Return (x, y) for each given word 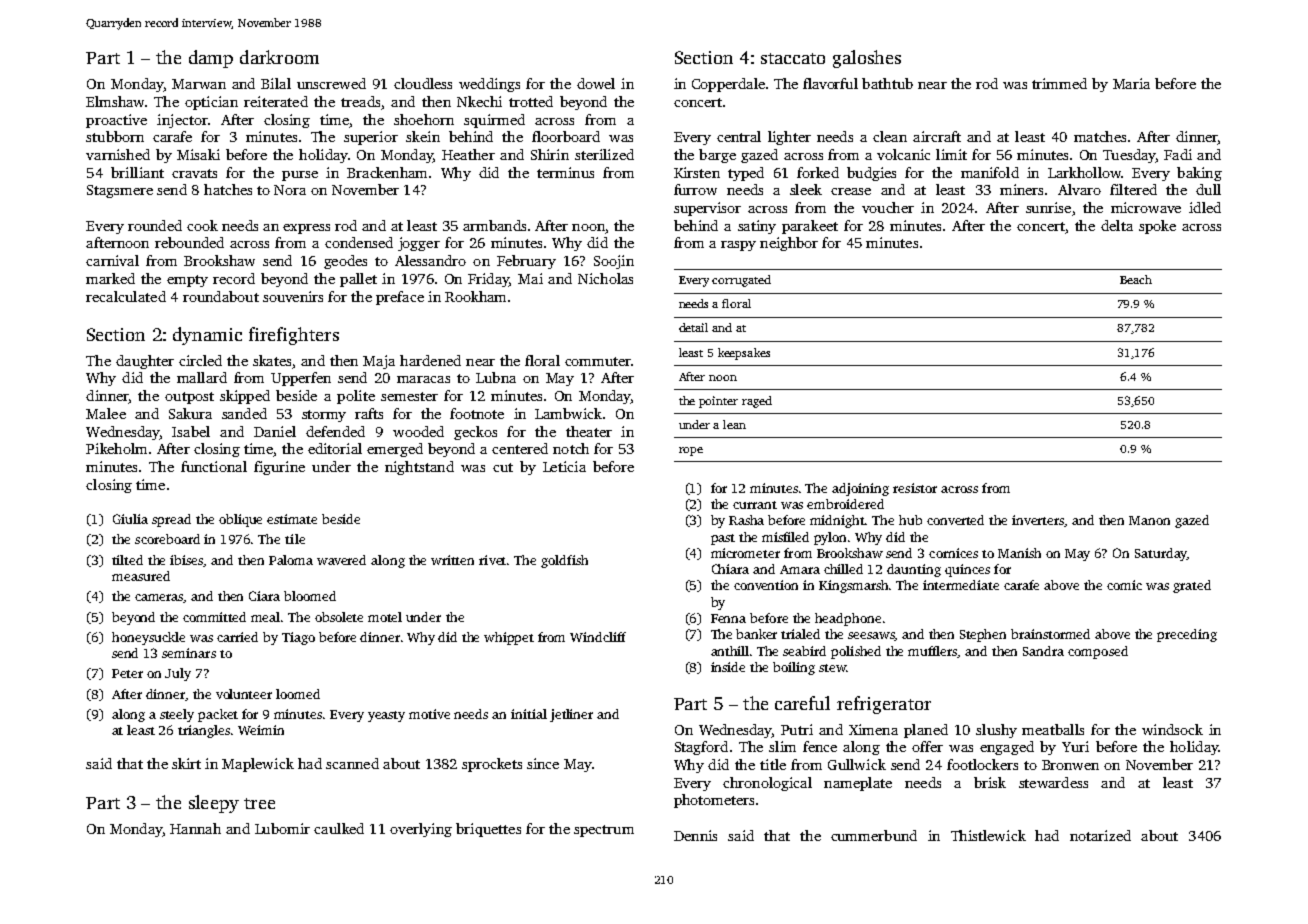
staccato (793, 58)
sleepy (214, 804)
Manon (1149, 520)
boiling (794, 668)
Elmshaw (115, 101)
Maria (1131, 83)
